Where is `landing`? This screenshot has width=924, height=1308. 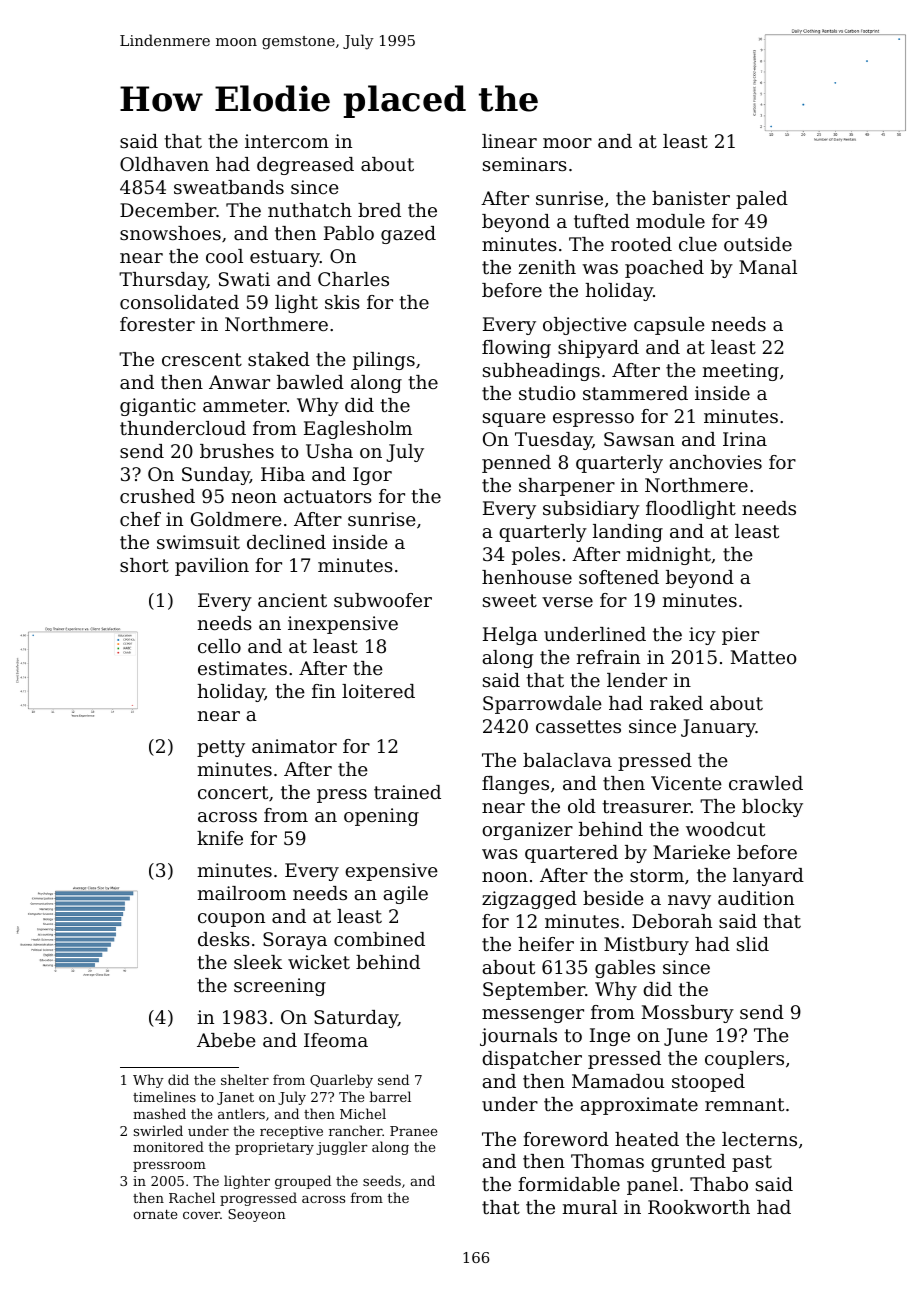 landing is located at coordinates (628, 533).
